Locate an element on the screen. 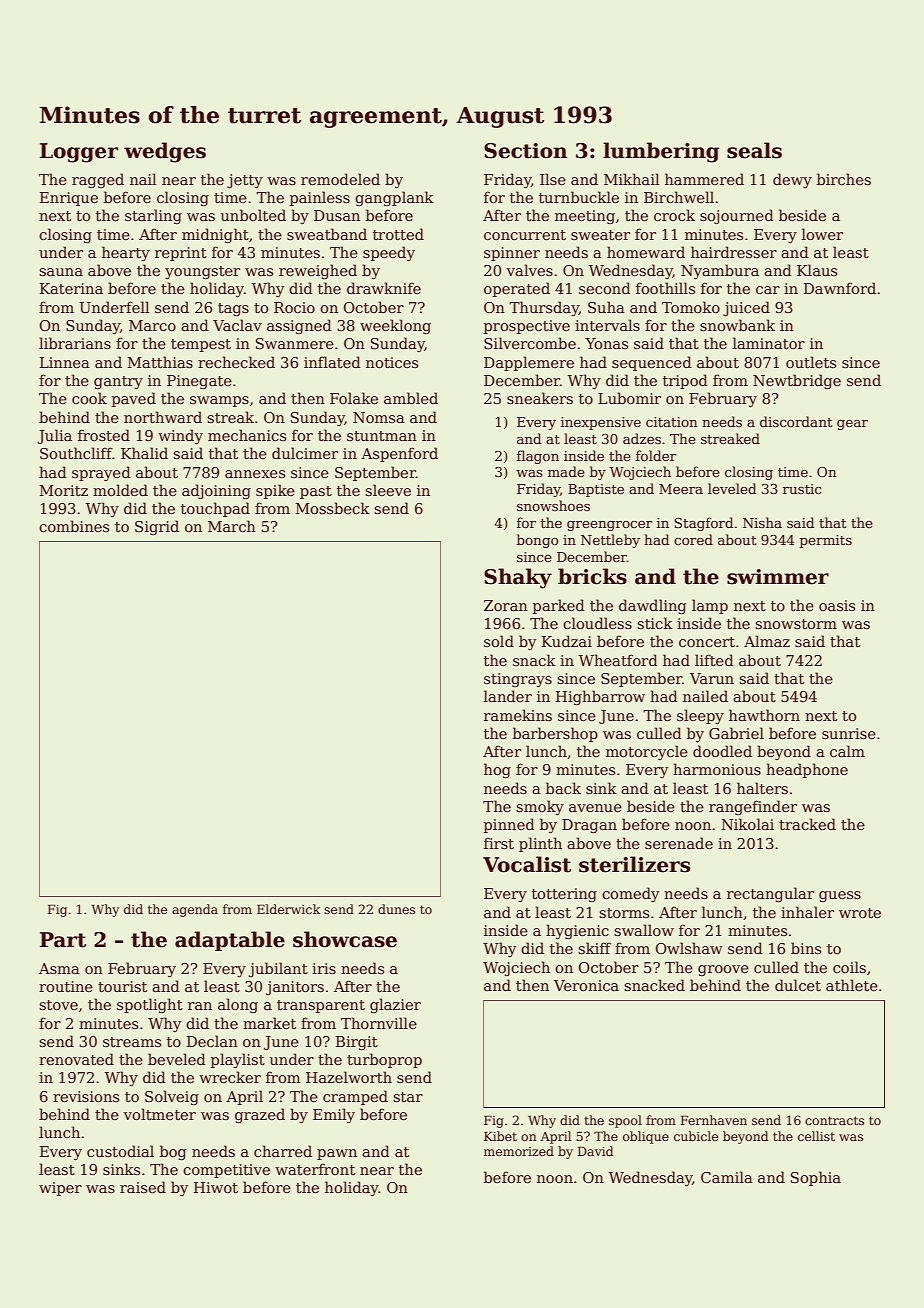 This screenshot has width=924, height=1308. Section is located at coordinates (525, 151).
